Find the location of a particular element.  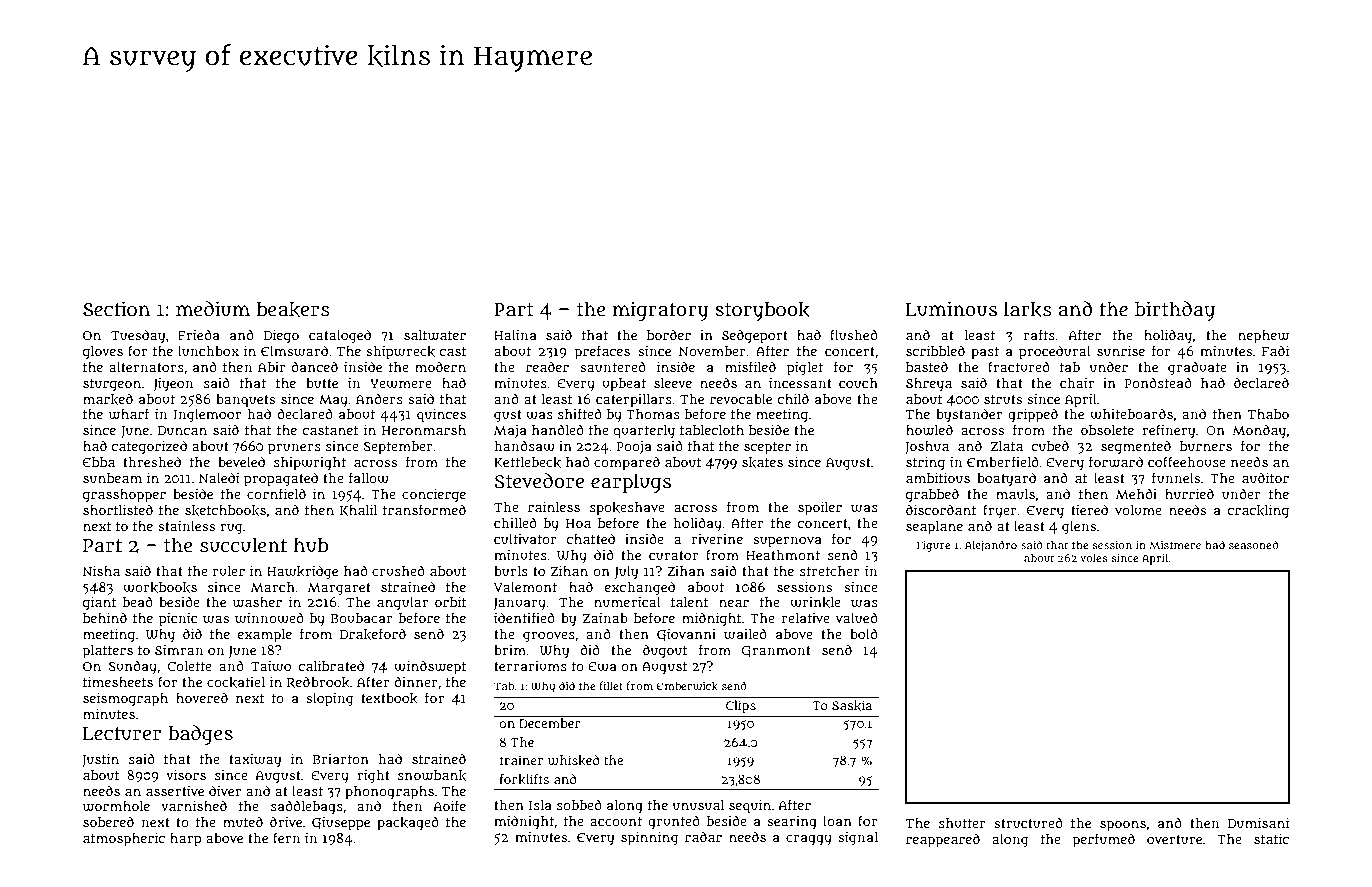

unusual is located at coordinates (698, 805).
